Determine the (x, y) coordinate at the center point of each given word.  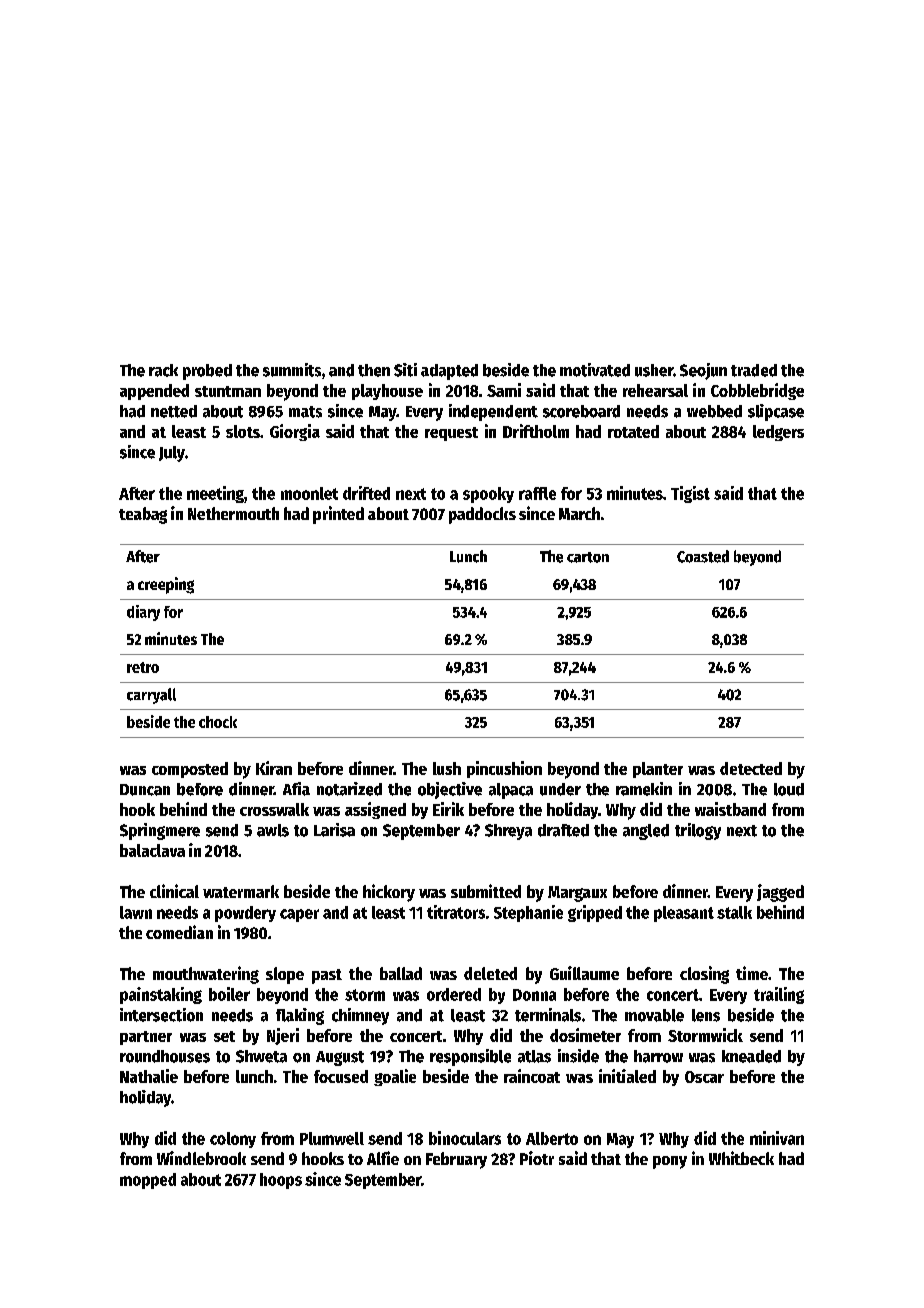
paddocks (482, 515)
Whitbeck (741, 1158)
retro (143, 667)
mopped (148, 1181)
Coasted (703, 556)
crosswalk (274, 809)
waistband (730, 809)
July (172, 454)
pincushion (504, 769)
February (456, 1160)
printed (338, 515)
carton (588, 557)
